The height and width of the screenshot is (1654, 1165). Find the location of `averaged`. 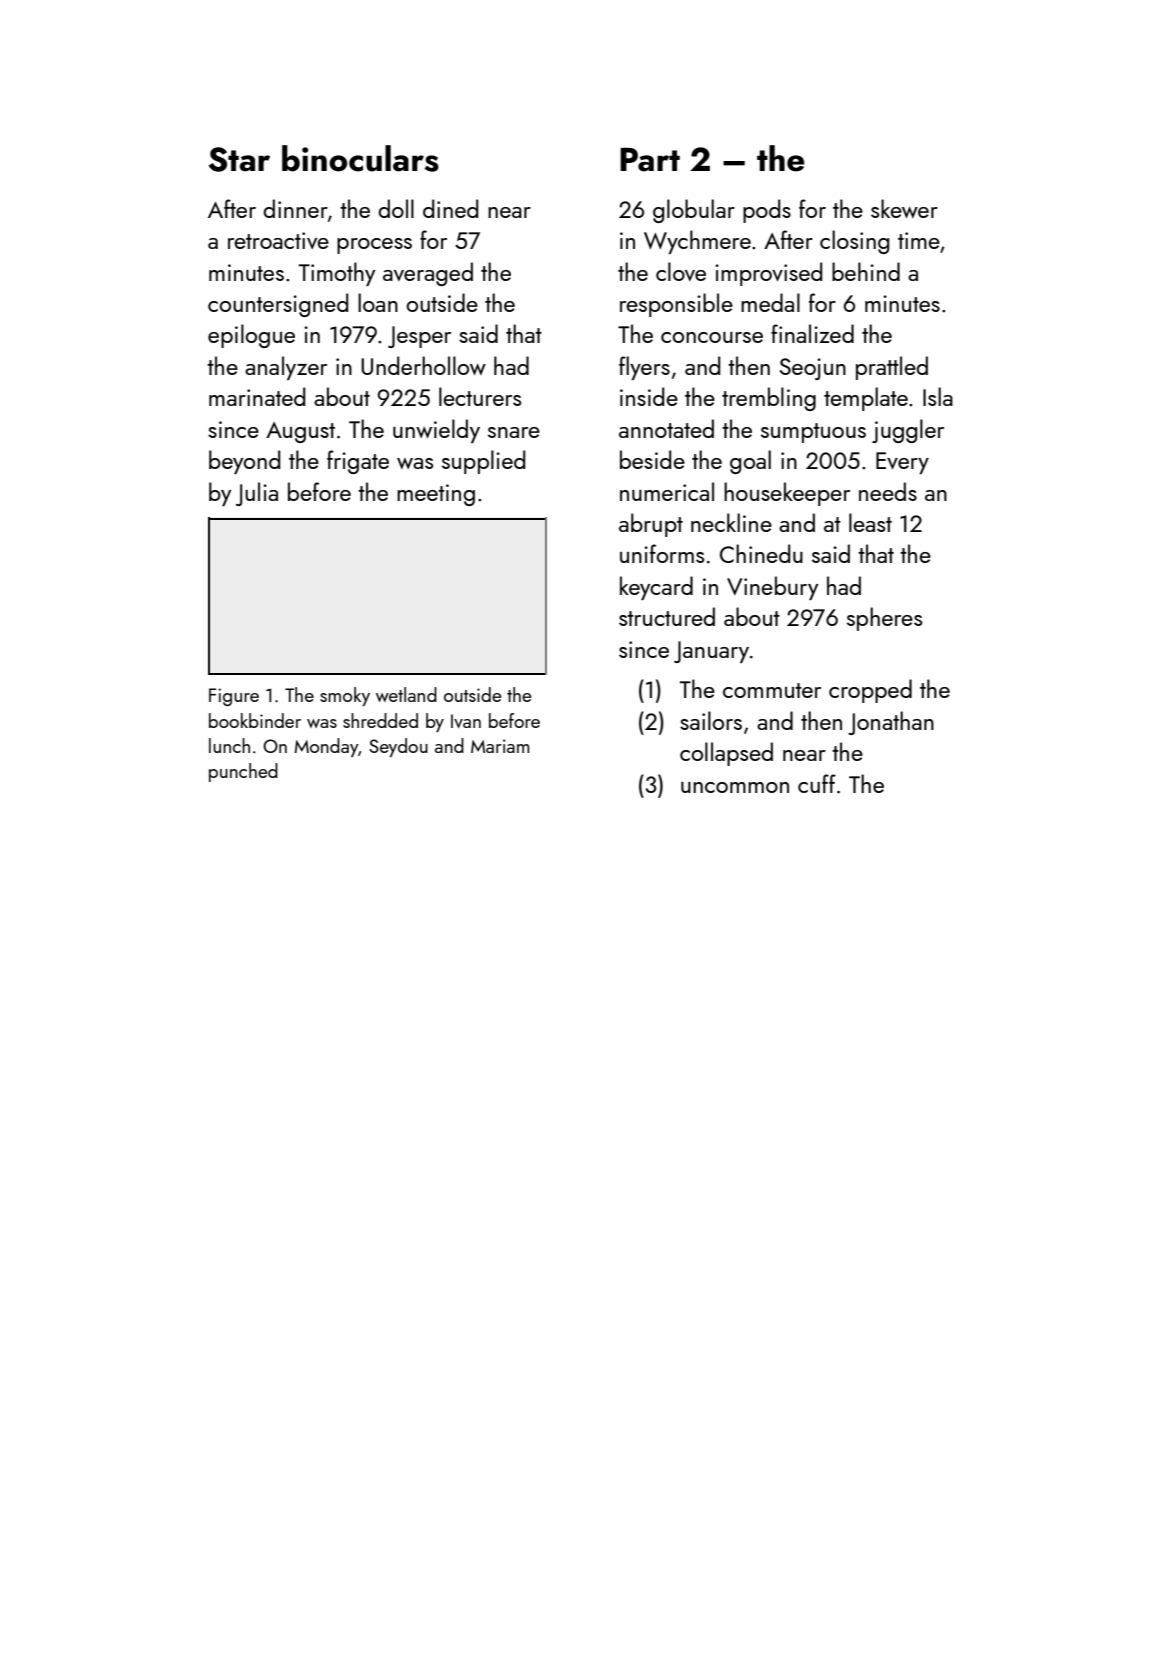

averaged is located at coordinates (428, 274).
